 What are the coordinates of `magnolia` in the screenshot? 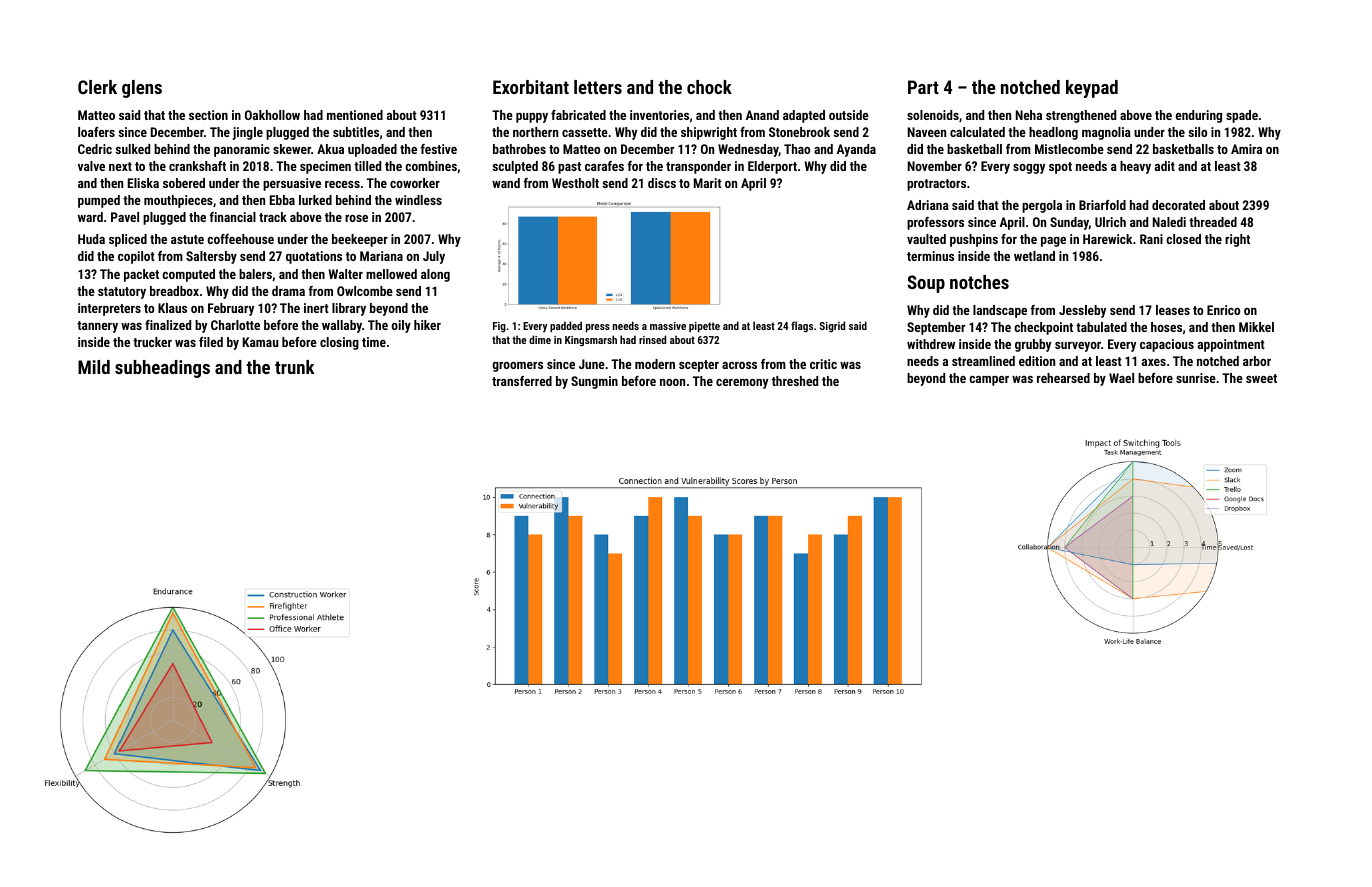 It's located at (1106, 133).
